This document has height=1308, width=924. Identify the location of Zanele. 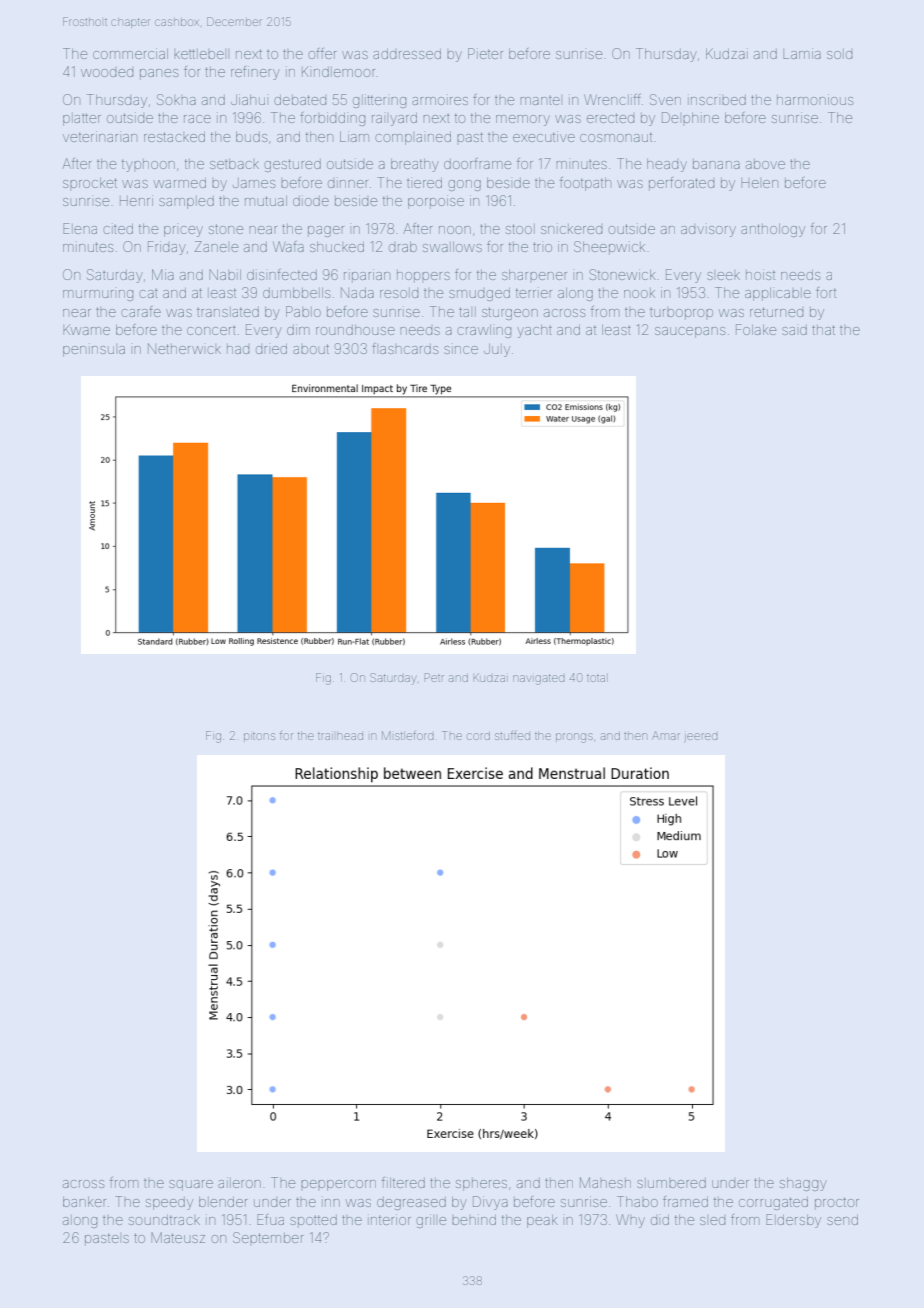
(216, 246).
